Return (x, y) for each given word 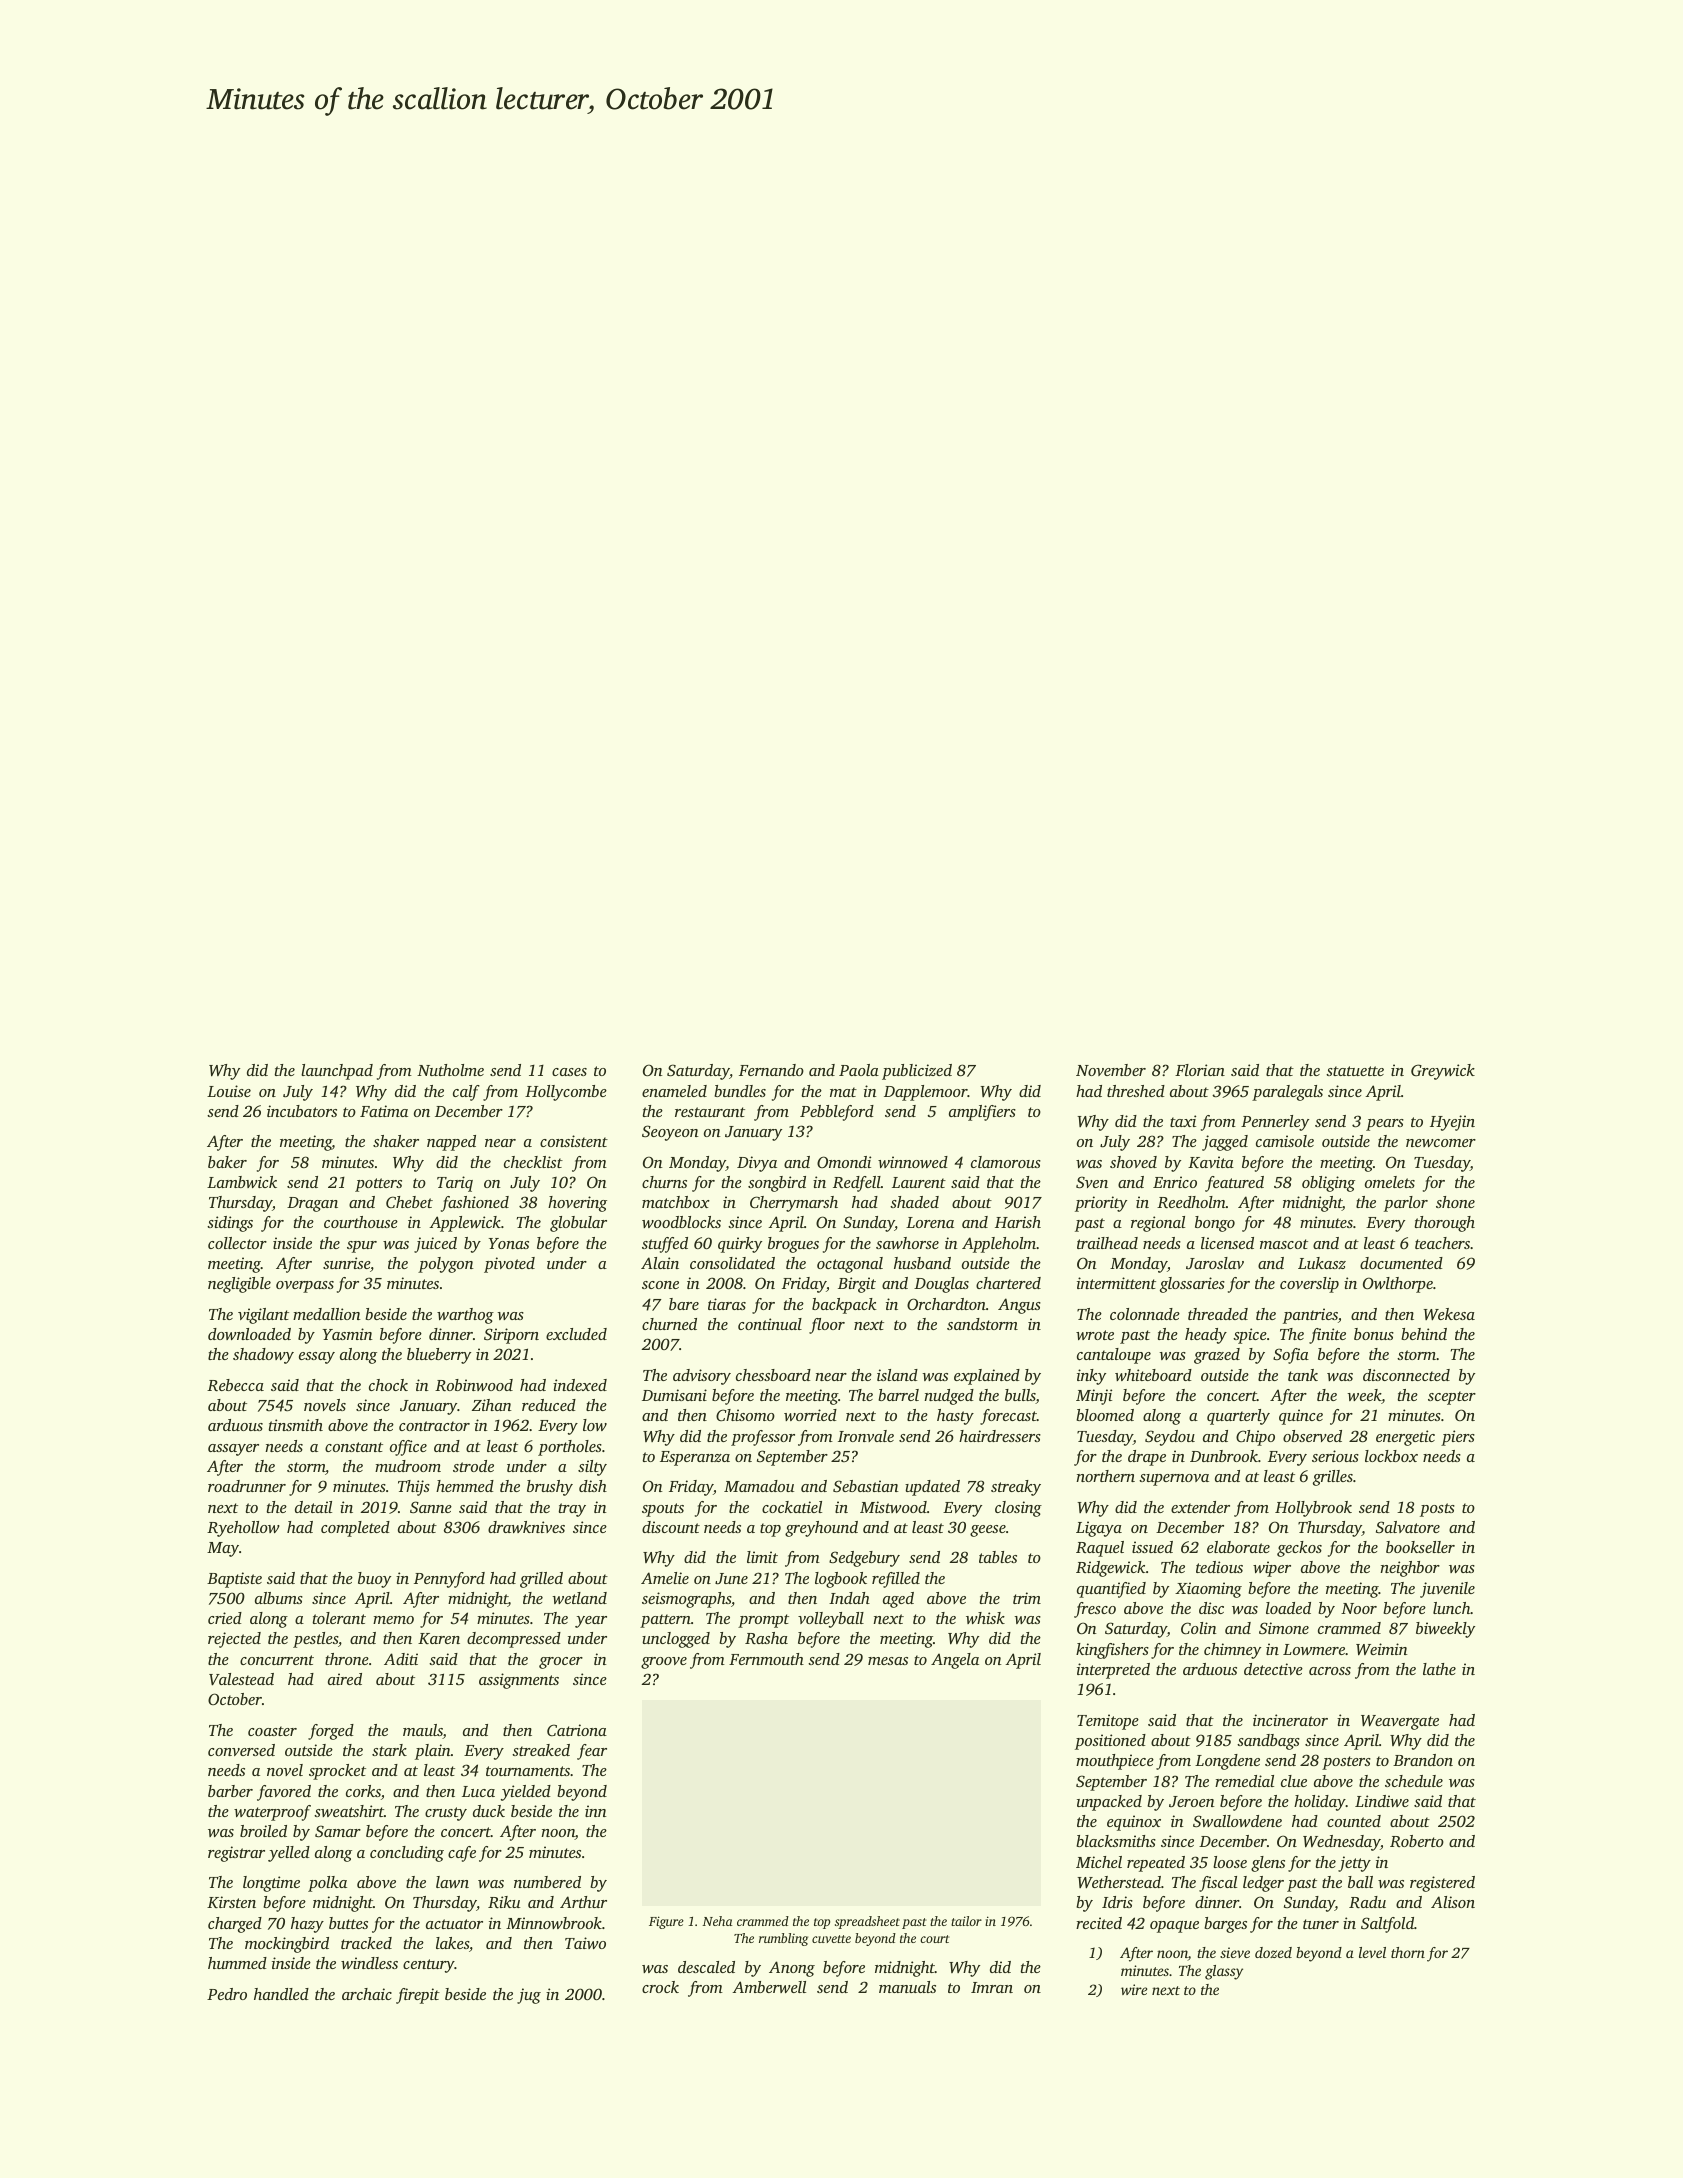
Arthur (583, 1902)
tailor (966, 1921)
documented (1401, 1263)
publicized (917, 1072)
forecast (1008, 1417)
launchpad (337, 1072)
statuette (1355, 1071)
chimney (1232, 1651)
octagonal (850, 1265)
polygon (446, 1265)
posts (1437, 1510)
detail (313, 1507)
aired (345, 1679)
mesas (888, 1661)
